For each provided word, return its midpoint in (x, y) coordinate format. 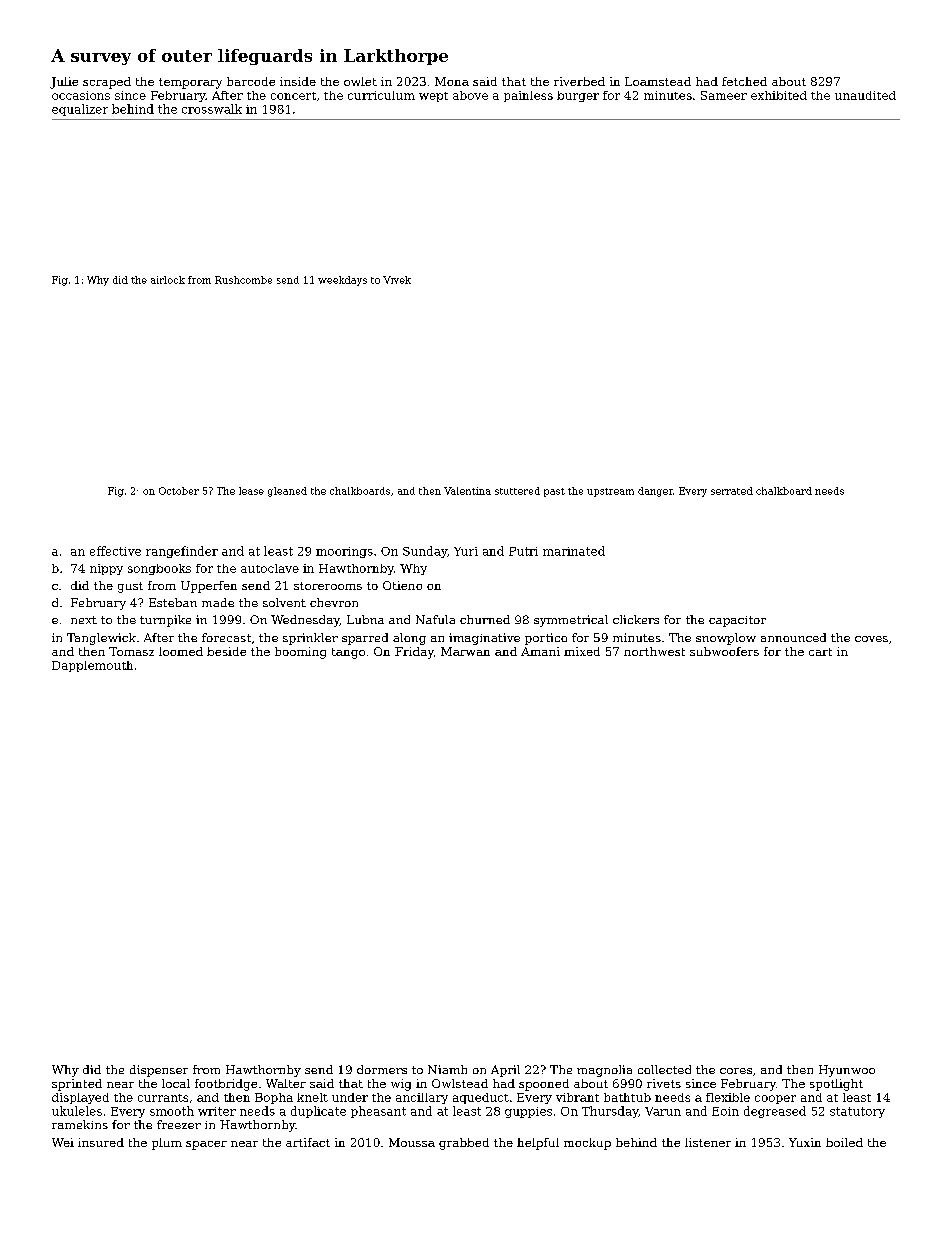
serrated (732, 491)
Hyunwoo (847, 1071)
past (554, 492)
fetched (744, 81)
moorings (344, 552)
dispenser (159, 1071)
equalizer (80, 110)
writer (217, 1111)
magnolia (604, 1071)
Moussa (412, 1142)
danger (655, 492)
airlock (168, 280)
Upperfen (209, 587)
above (470, 95)
